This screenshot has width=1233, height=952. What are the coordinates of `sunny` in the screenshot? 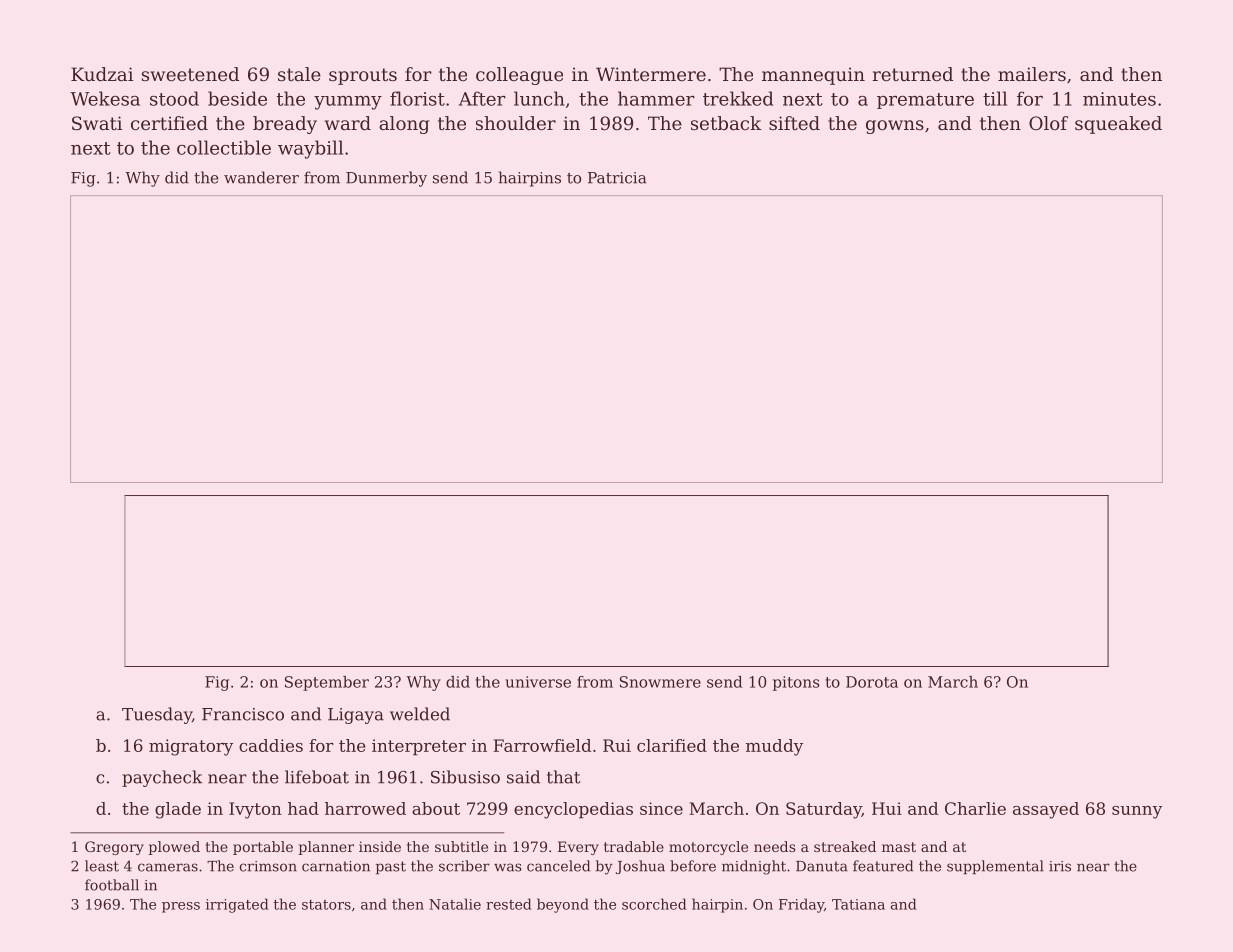 It's located at (1137, 812).
